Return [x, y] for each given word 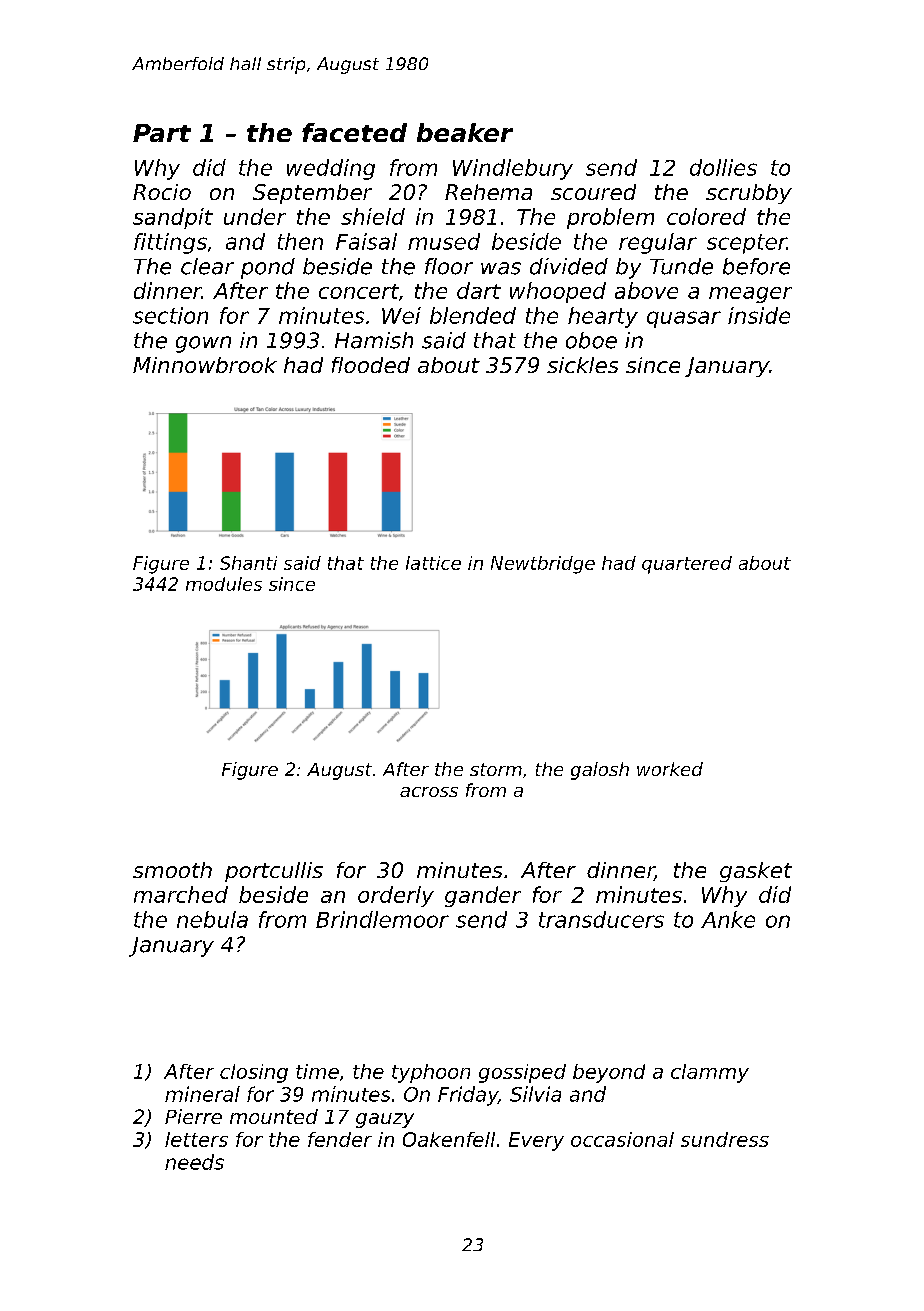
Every [536, 1141]
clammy [710, 1073]
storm [496, 769]
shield [373, 216]
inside [759, 315]
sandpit [173, 218]
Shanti [248, 563]
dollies [723, 167]
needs [194, 1162]
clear [207, 266]
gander [483, 896]
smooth [172, 870]
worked [670, 769]
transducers [601, 919]
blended [473, 315]
